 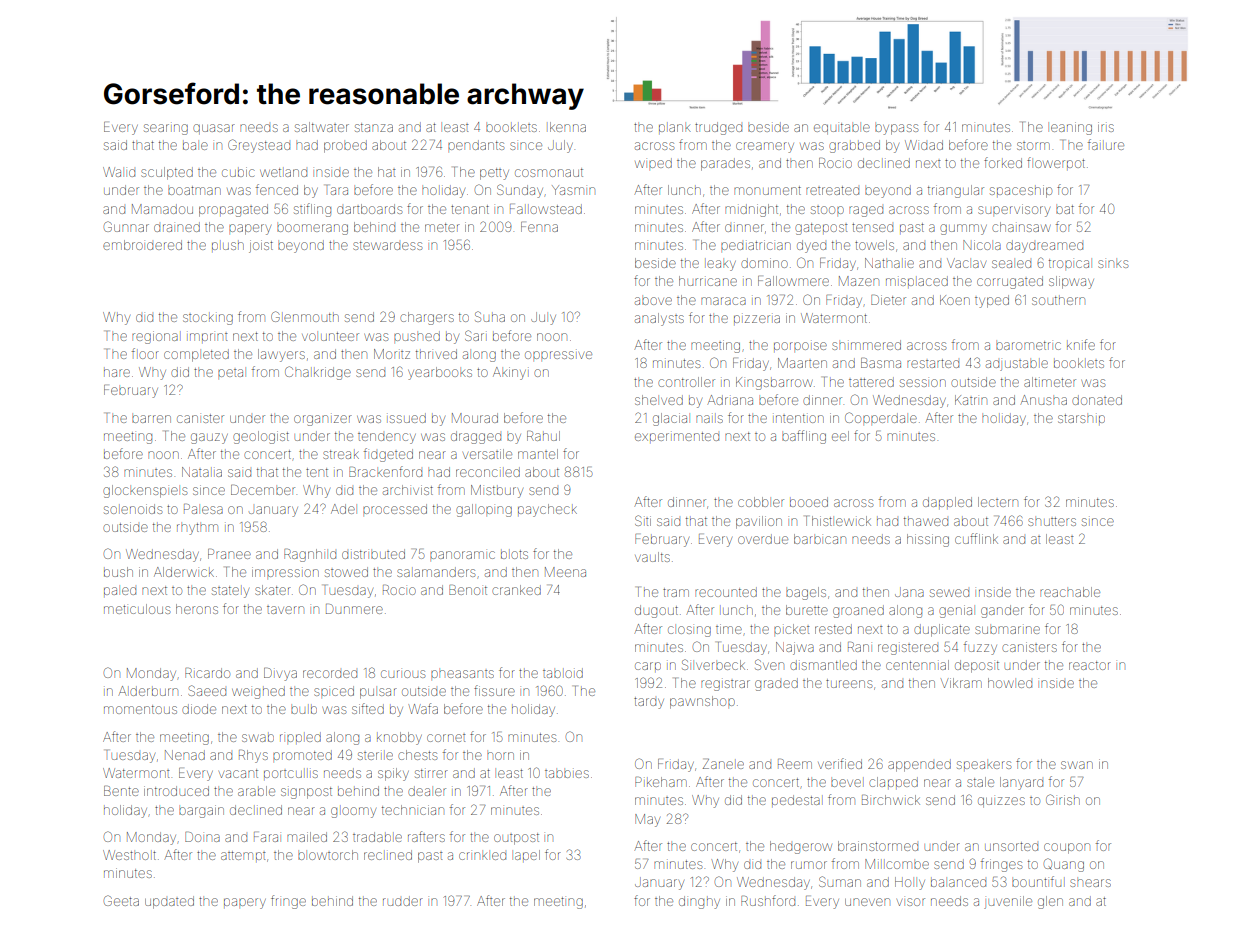 I want to click on galloping, so click(x=484, y=510).
